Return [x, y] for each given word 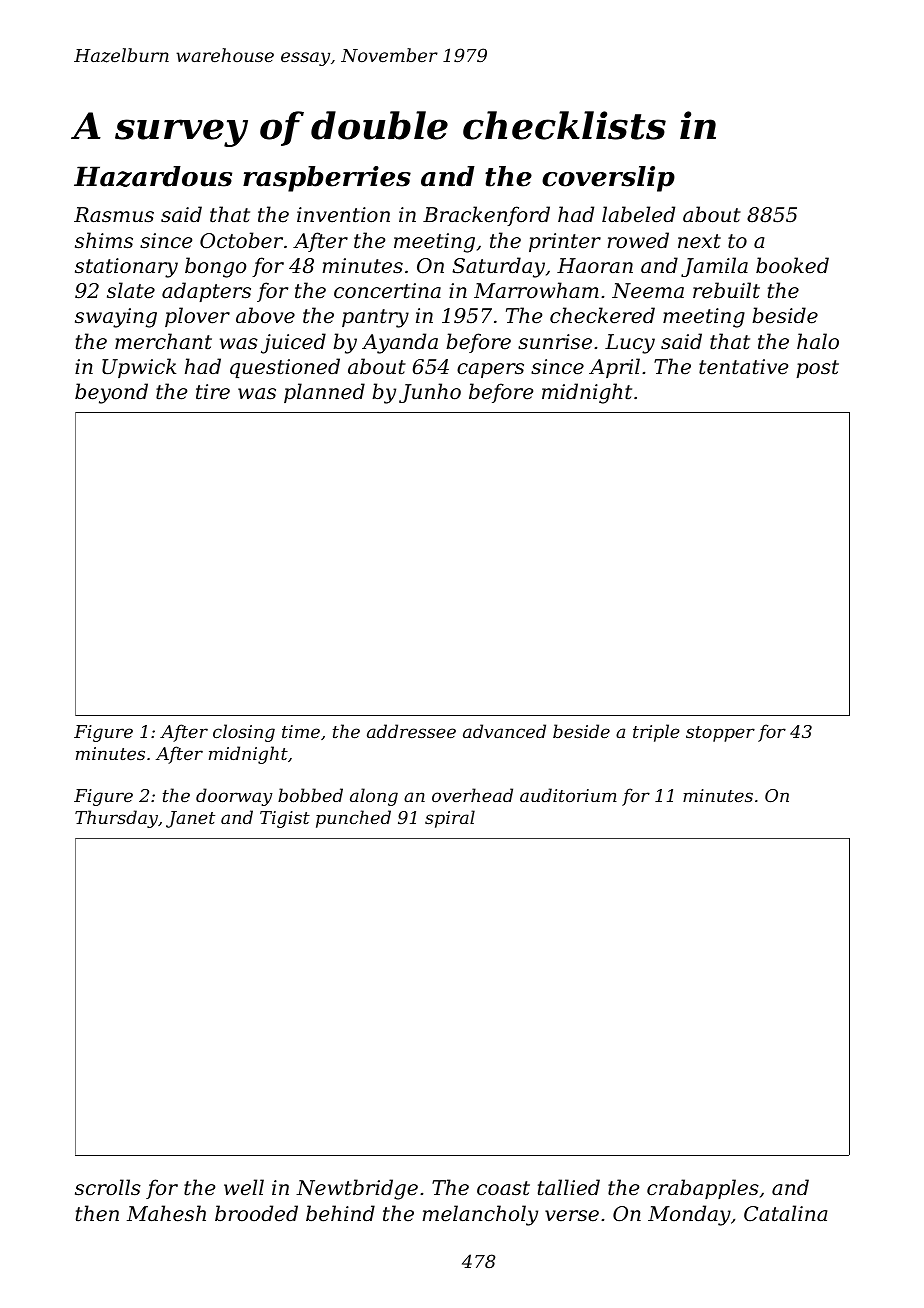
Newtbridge [357, 1189]
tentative [743, 367]
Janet [190, 819]
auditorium [568, 795]
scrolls [108, 1187]
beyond [111, 393]
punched [353, 819]
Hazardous [153, 176]
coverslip [608, 179]
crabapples [703, 1189]
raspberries [327, 179]
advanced [504, 731]
